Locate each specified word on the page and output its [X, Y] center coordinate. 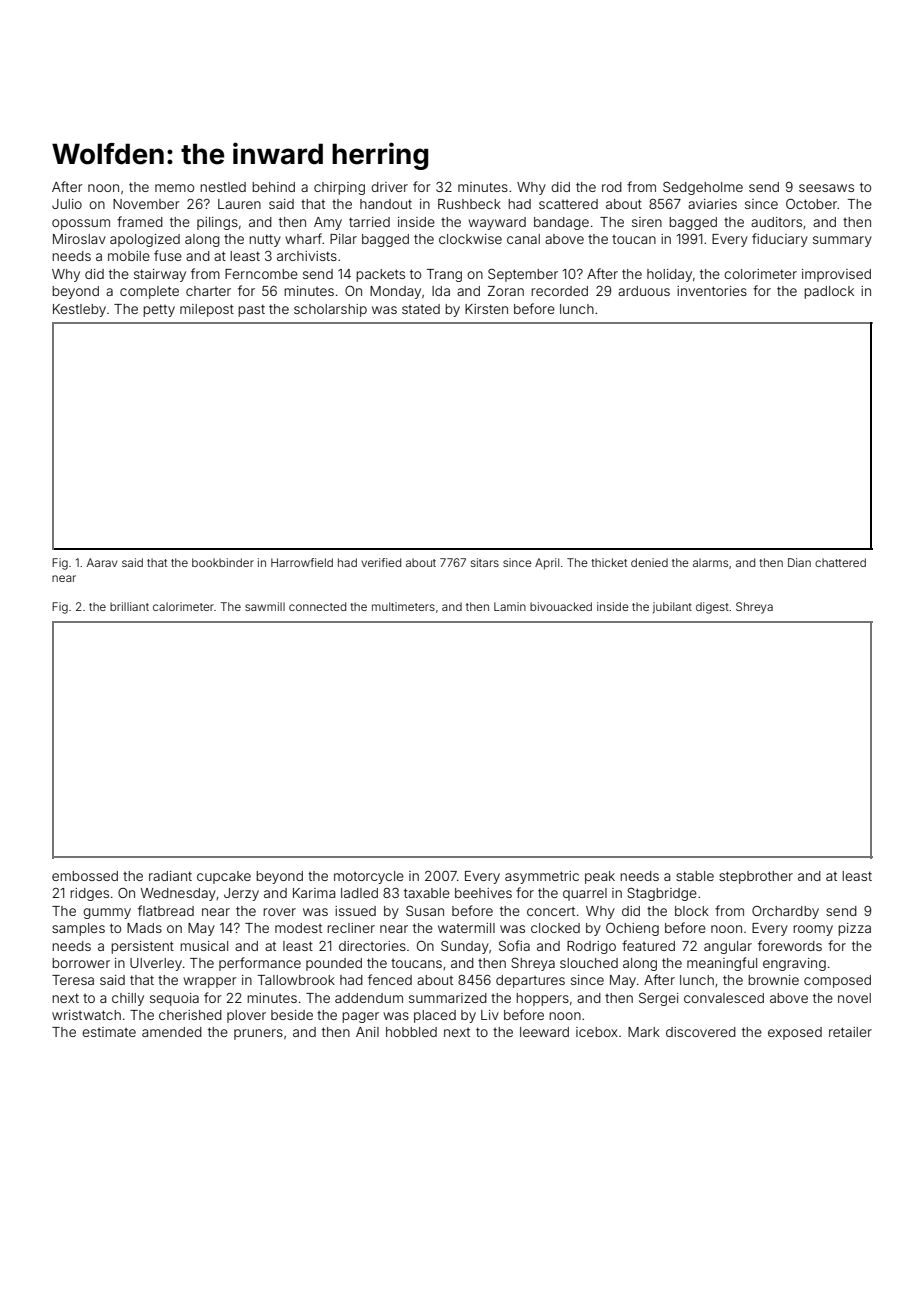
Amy [328, 223]
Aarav [102, 562]
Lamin [510, 606]
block [692, 911]
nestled [223, 187]
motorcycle [369, 877]
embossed [85, 876]
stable [695, 876]
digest [712, 608]
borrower [81, 963]
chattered [840, 562]
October [811, 204]
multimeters [403, 606]
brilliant [129, 606]
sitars [485, 562]
